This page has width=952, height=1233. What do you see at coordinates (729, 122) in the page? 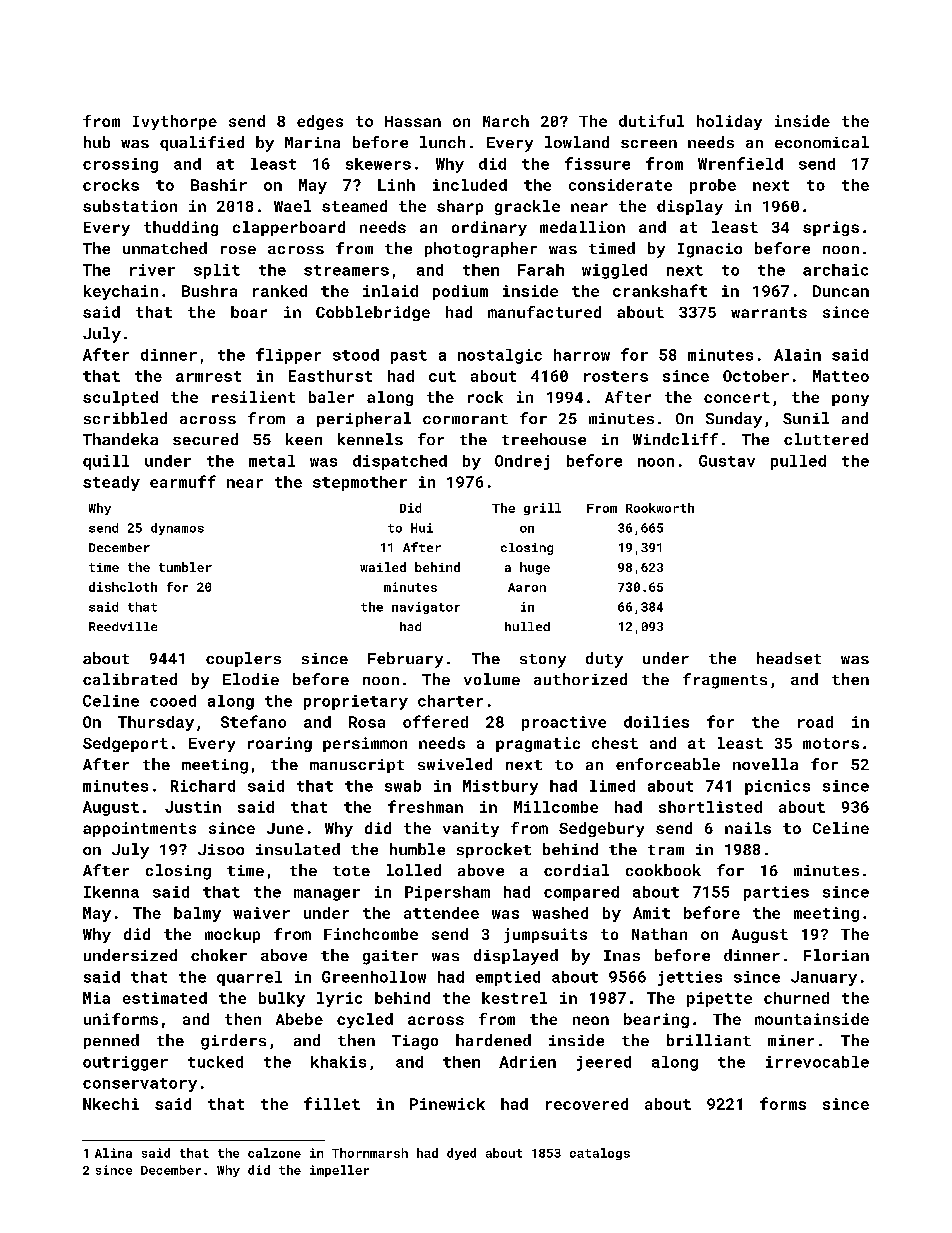
I see `holiday` at bounding box center [729, 122].
